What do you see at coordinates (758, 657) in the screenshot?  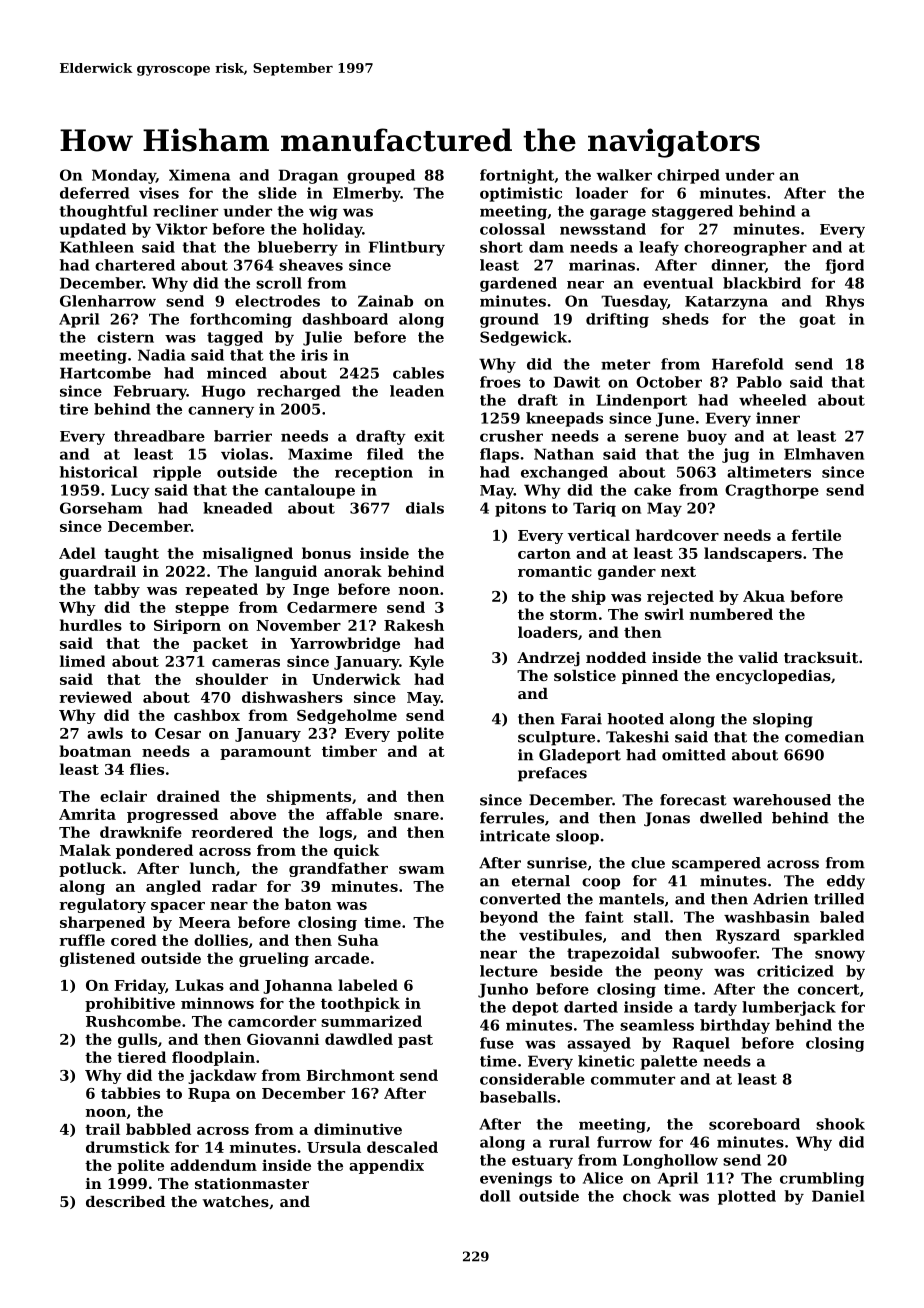 I see `valid` at bounding box center [758, 657].
